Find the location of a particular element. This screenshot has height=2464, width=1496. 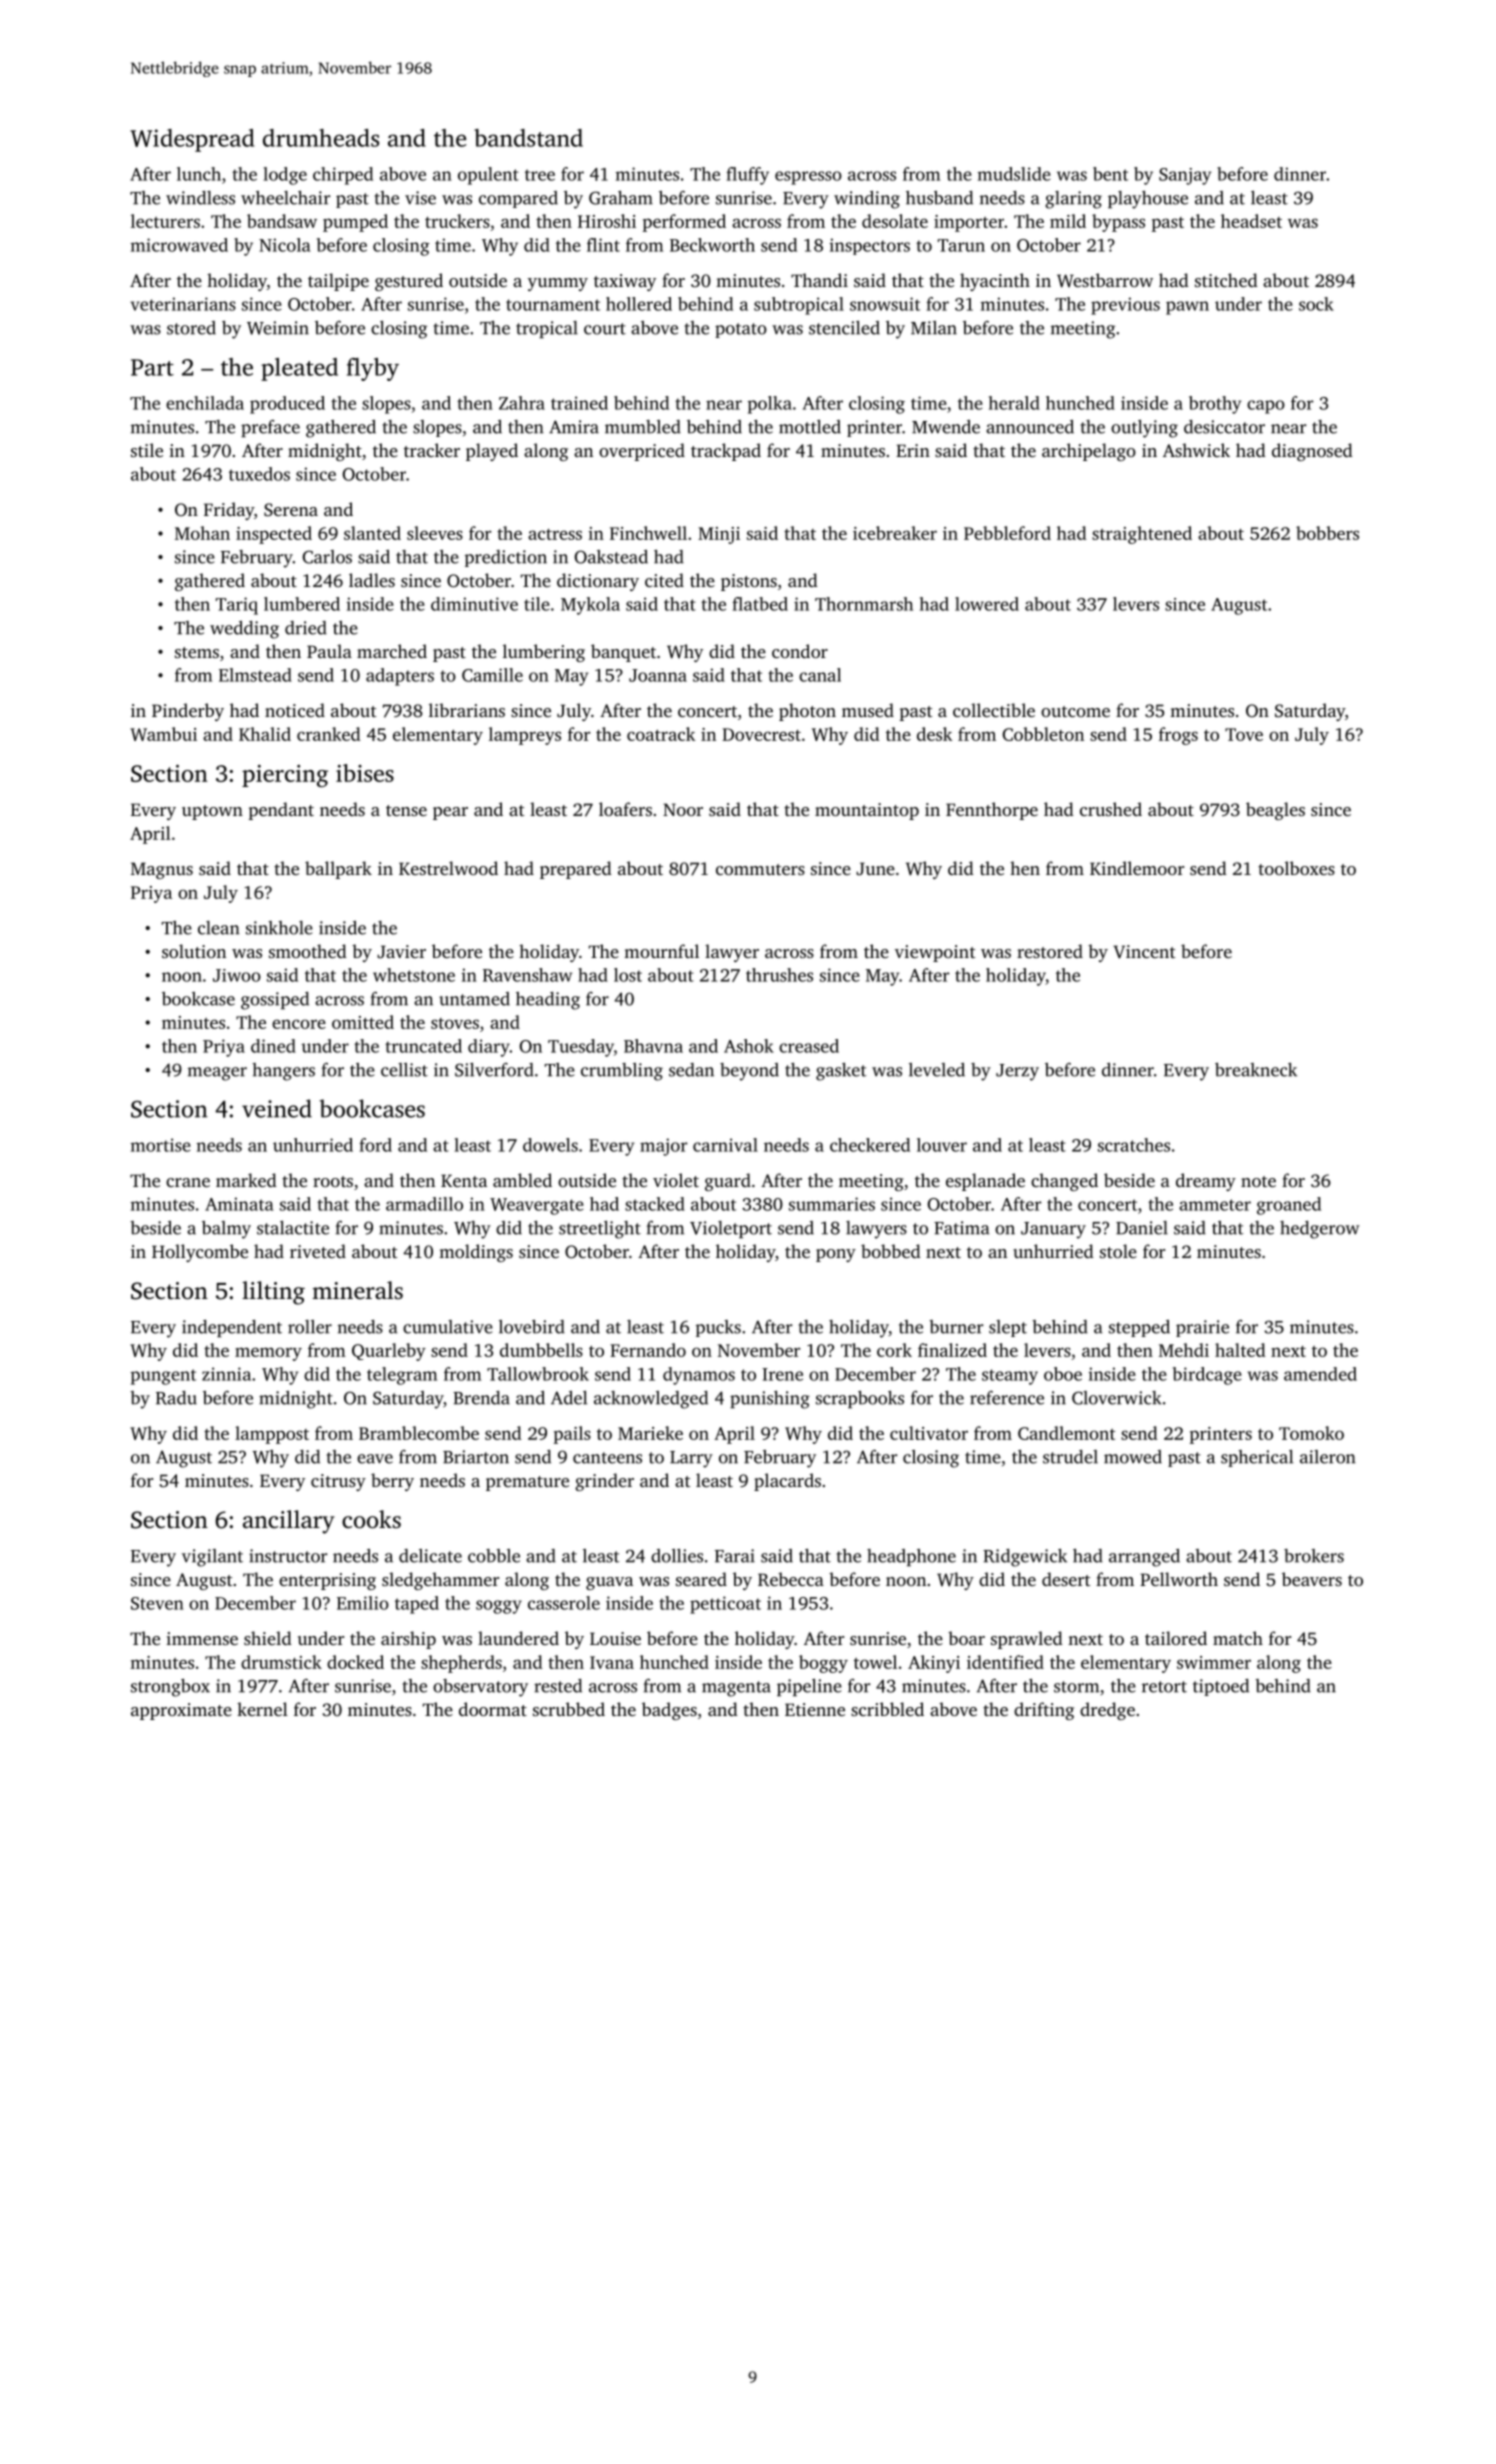

espresso is located at coordinates (808, 178).
